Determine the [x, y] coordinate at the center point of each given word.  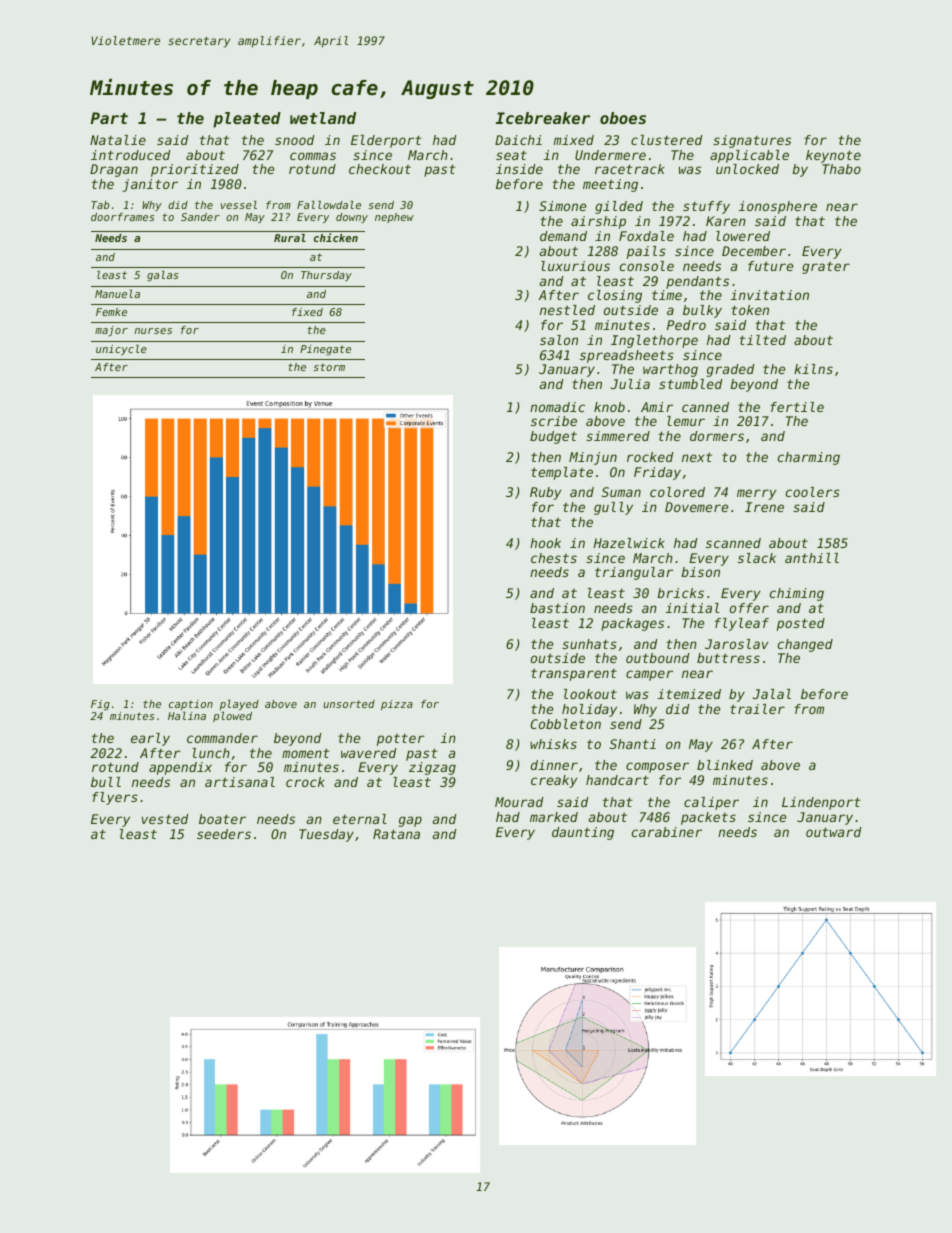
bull [106, 782]
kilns [813, 369]
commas [313, 156]
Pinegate [325, 350]
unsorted [349, 704]
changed [805, 645]
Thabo [841, 169]
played [239, 705]
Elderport [386, 141]
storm [329, 367]
